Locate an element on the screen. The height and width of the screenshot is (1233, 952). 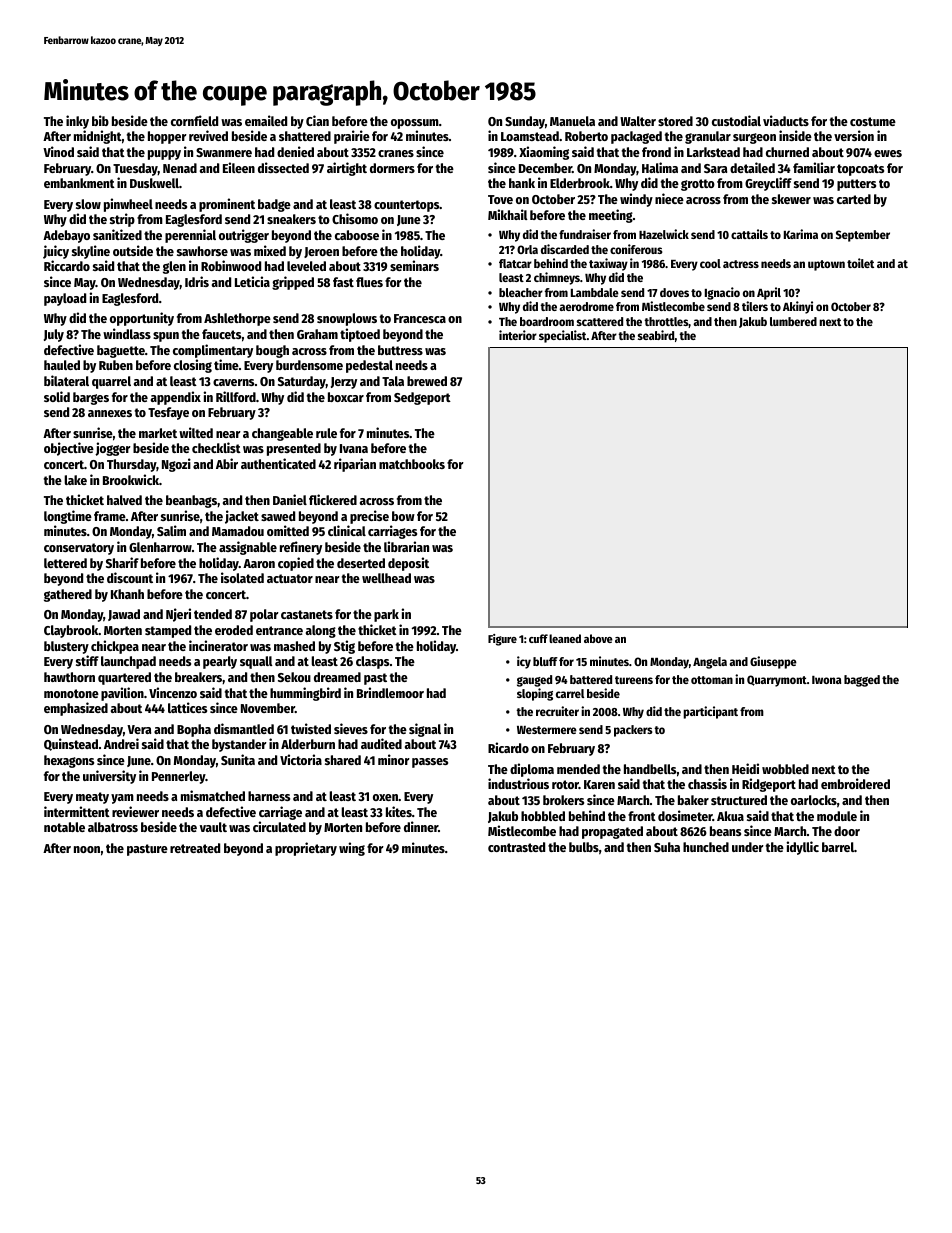
buttress is located at coordinates (400, 350).
